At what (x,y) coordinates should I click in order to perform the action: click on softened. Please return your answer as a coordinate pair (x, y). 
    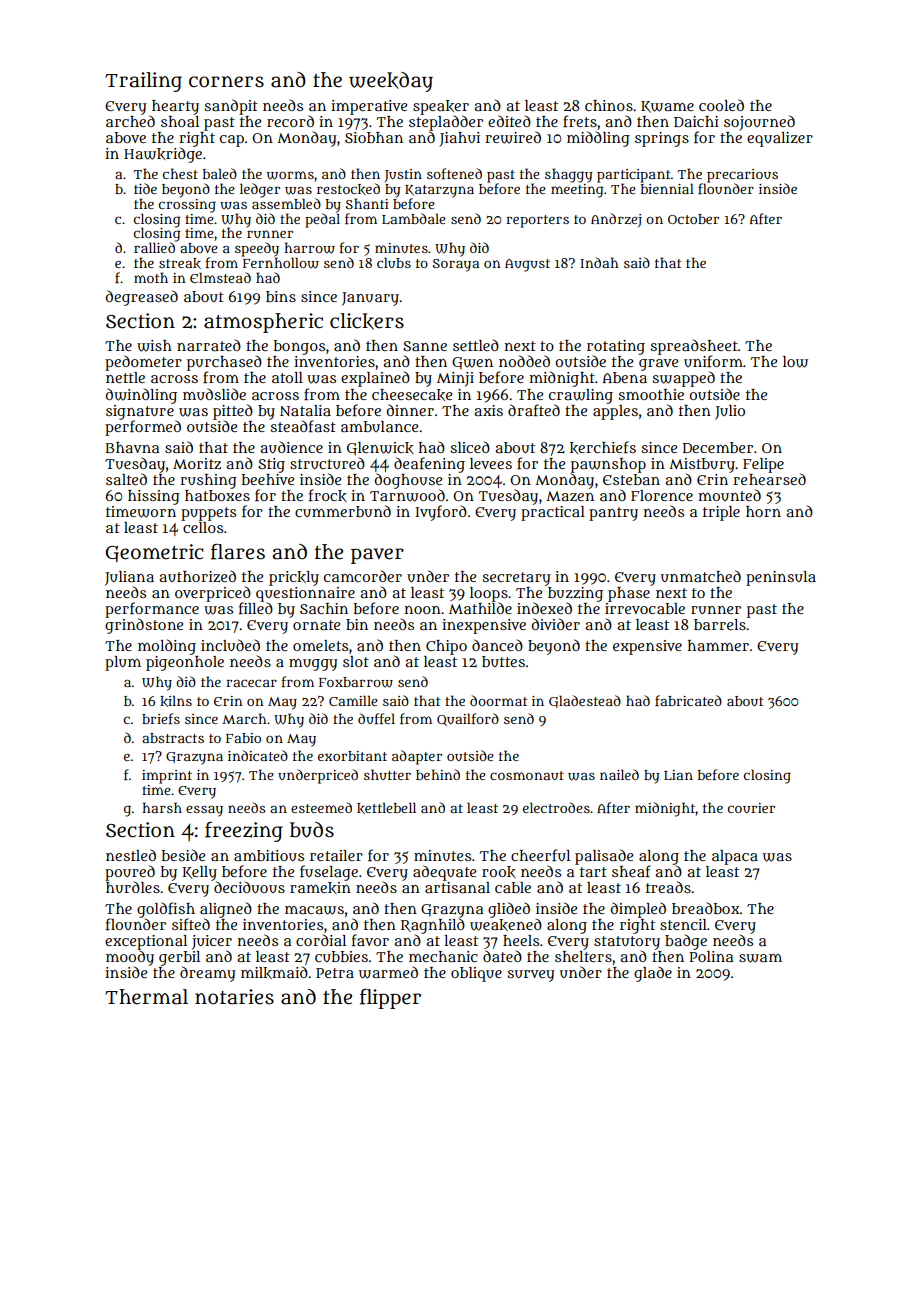
    Looking at the image, I should click on (454, 173).
